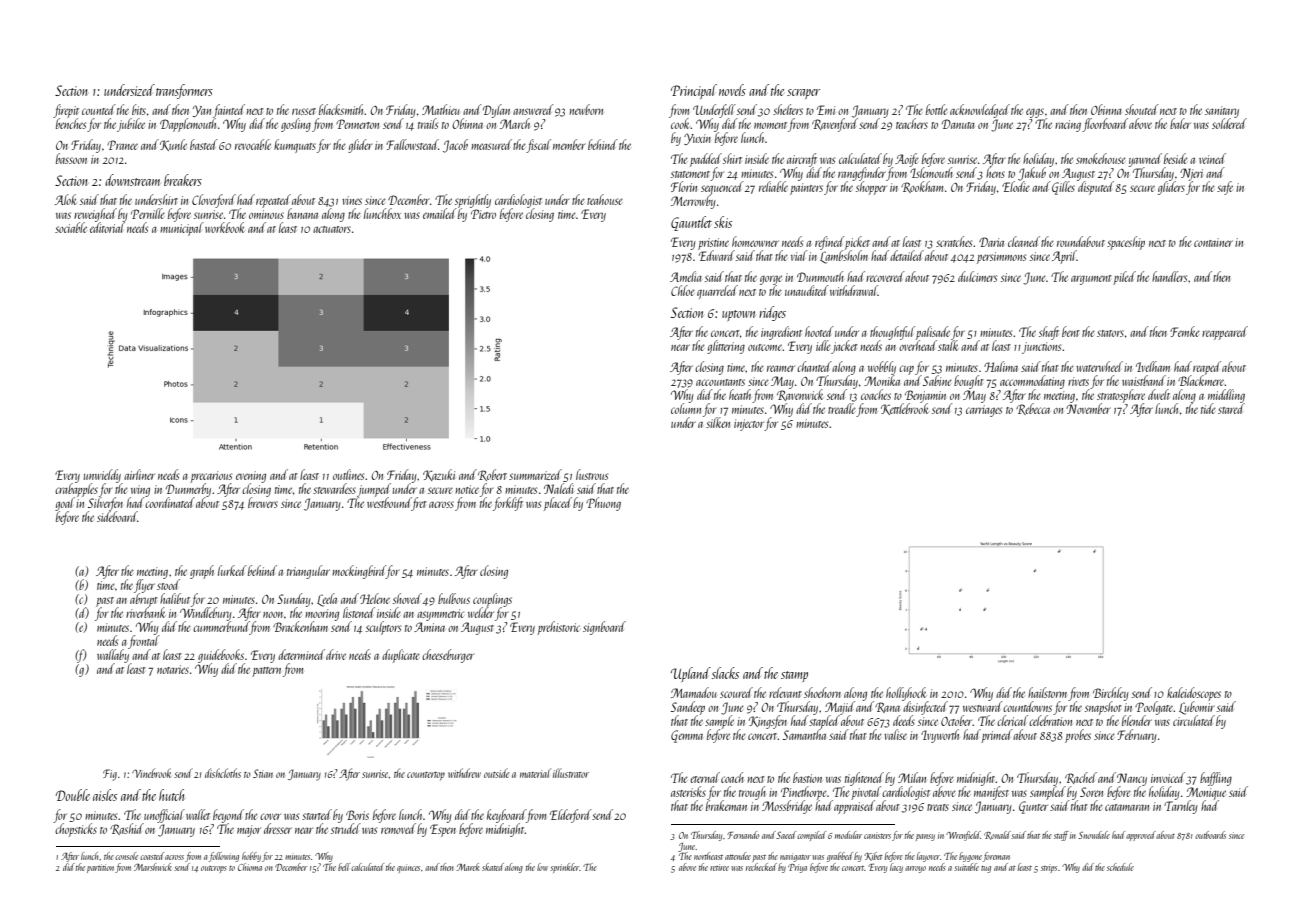 The image size is (1308, 924). I want to click on material, so click(535, 773).
